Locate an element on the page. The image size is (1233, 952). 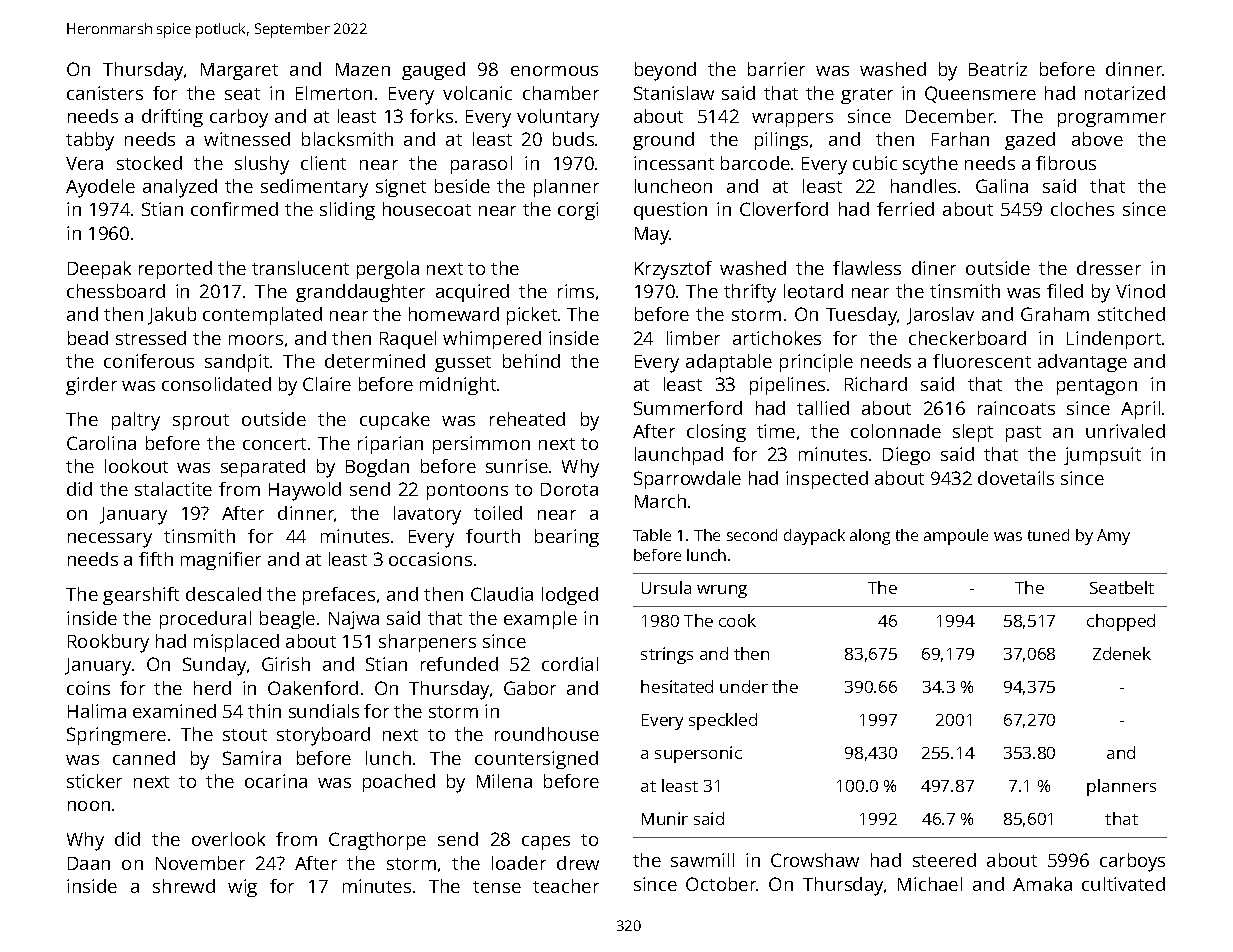
daypack is located at coordinates (814, 537).
